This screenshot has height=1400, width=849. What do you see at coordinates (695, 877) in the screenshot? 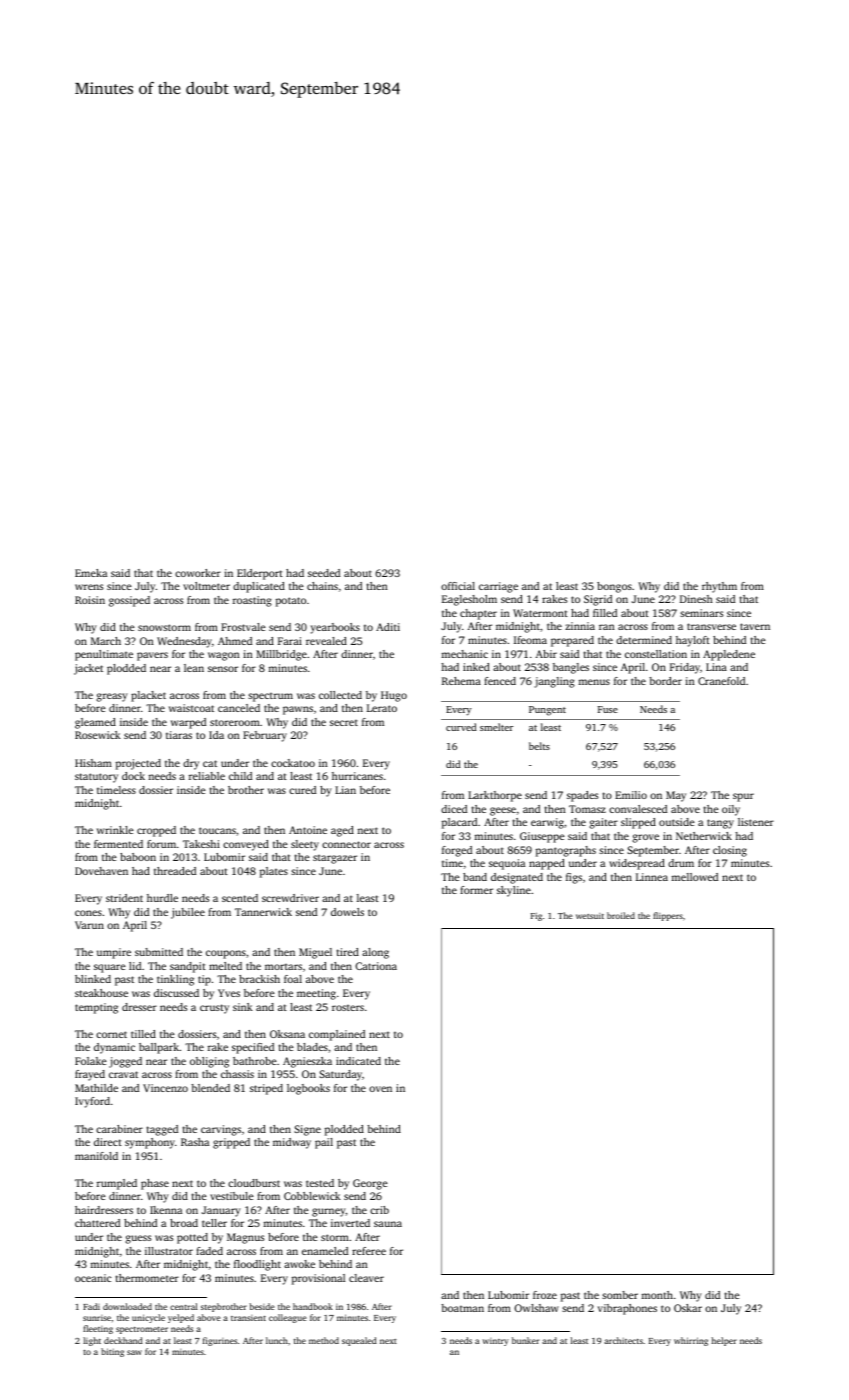
I see `mellowed` at bounding box center [695, 877].
